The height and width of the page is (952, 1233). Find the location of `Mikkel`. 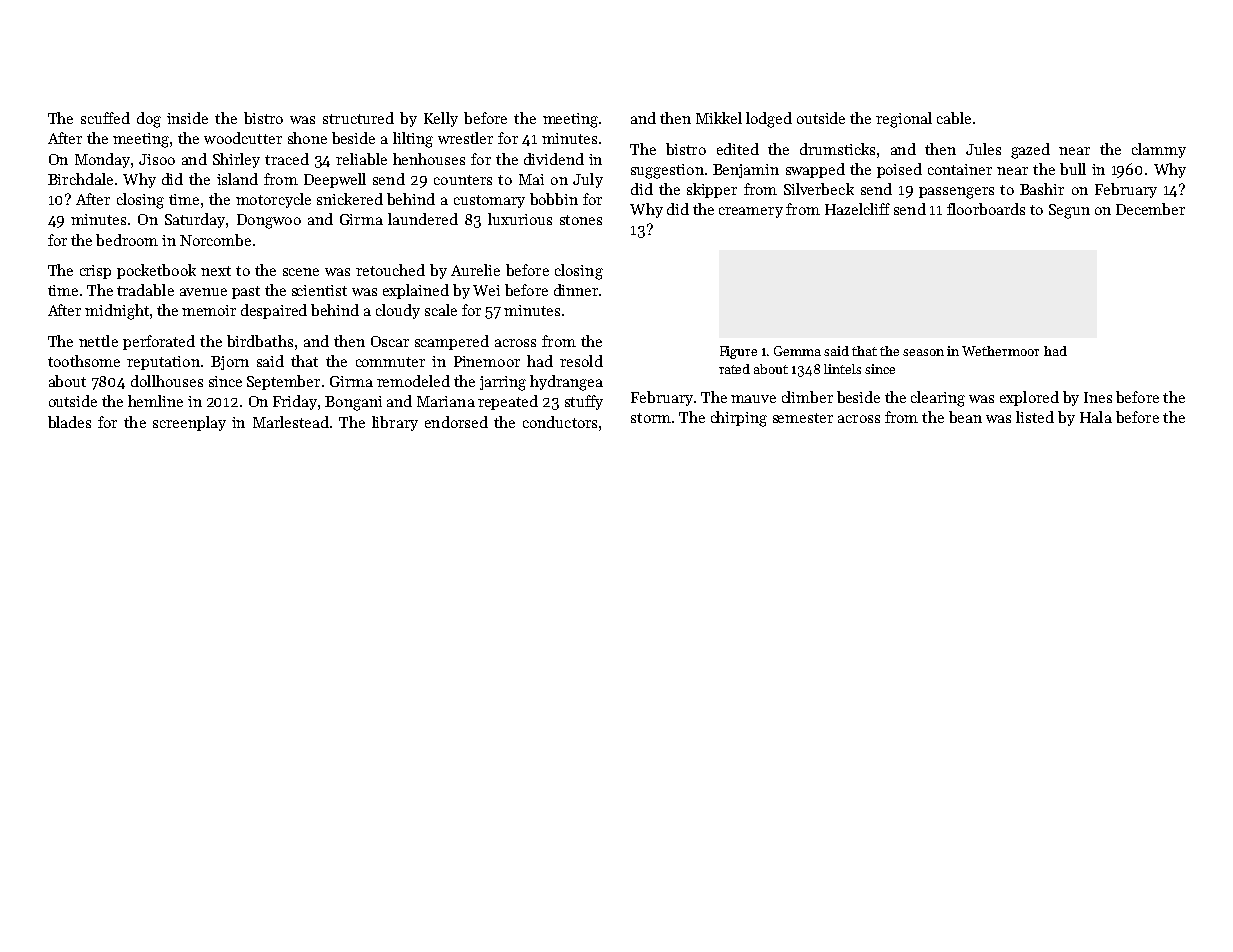

Mikkel is located at coordinates (719, 118).
